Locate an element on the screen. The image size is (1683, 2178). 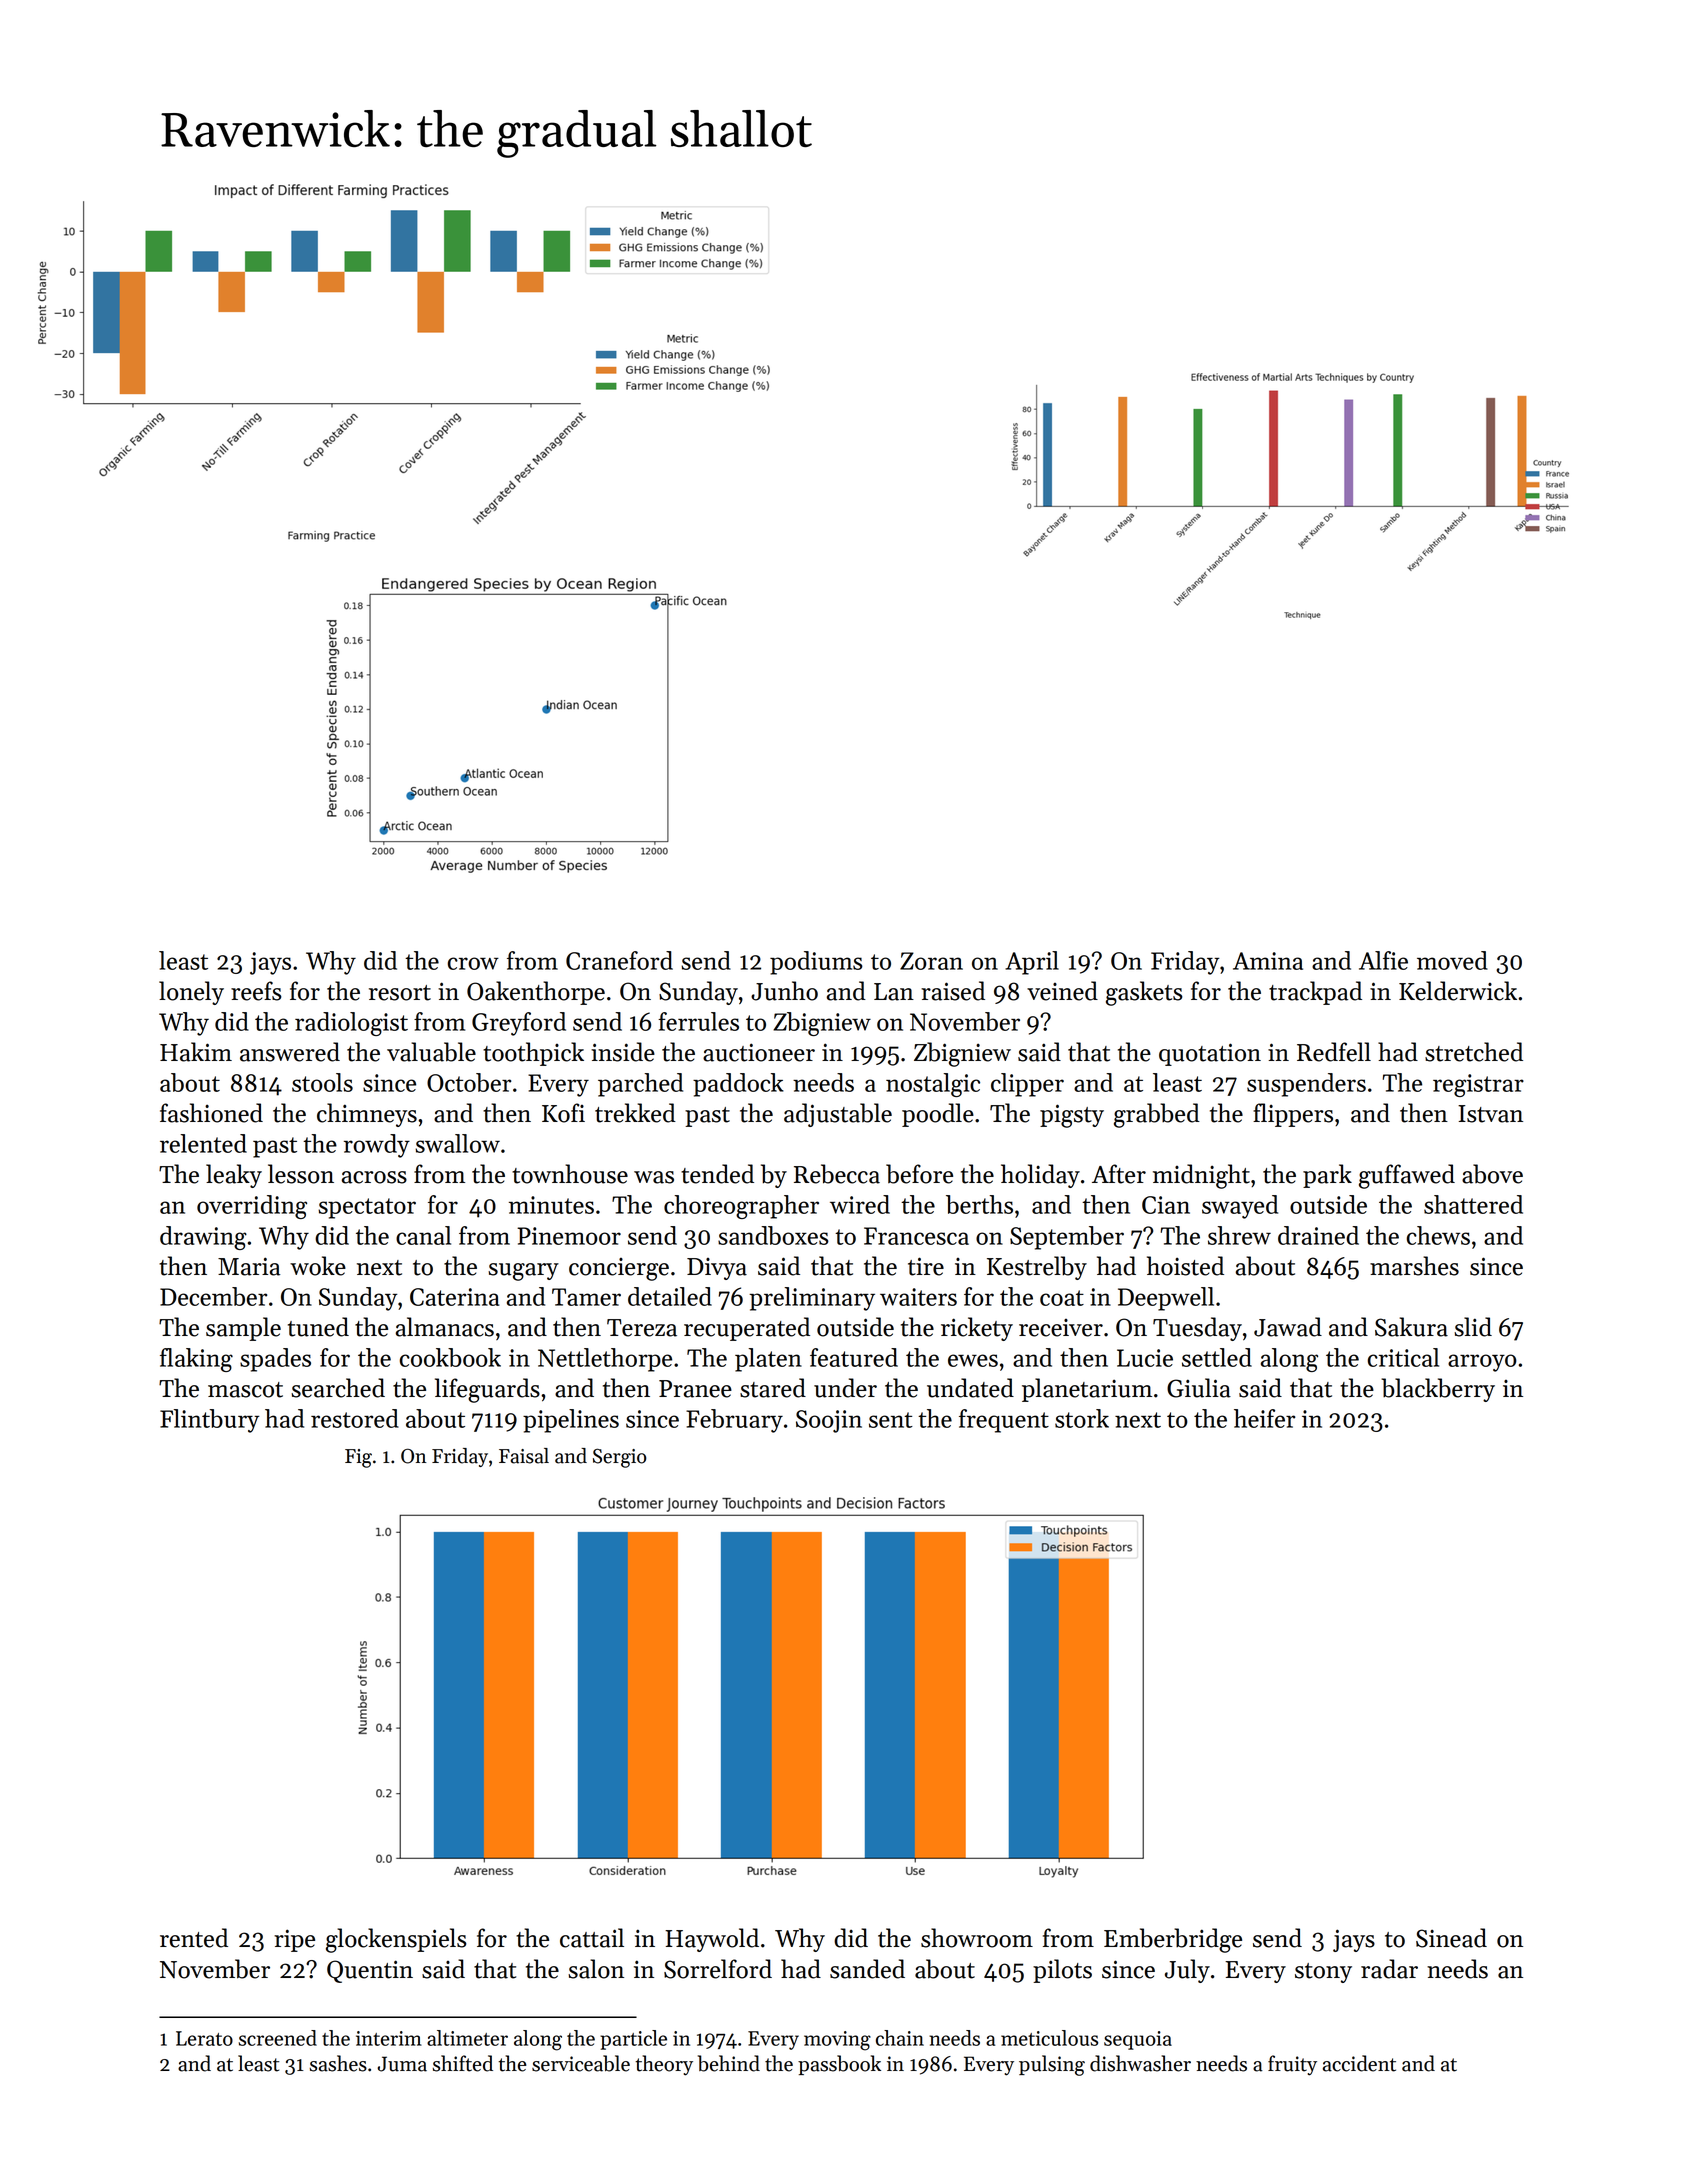
screened is located at coordinates (278, 2038).
